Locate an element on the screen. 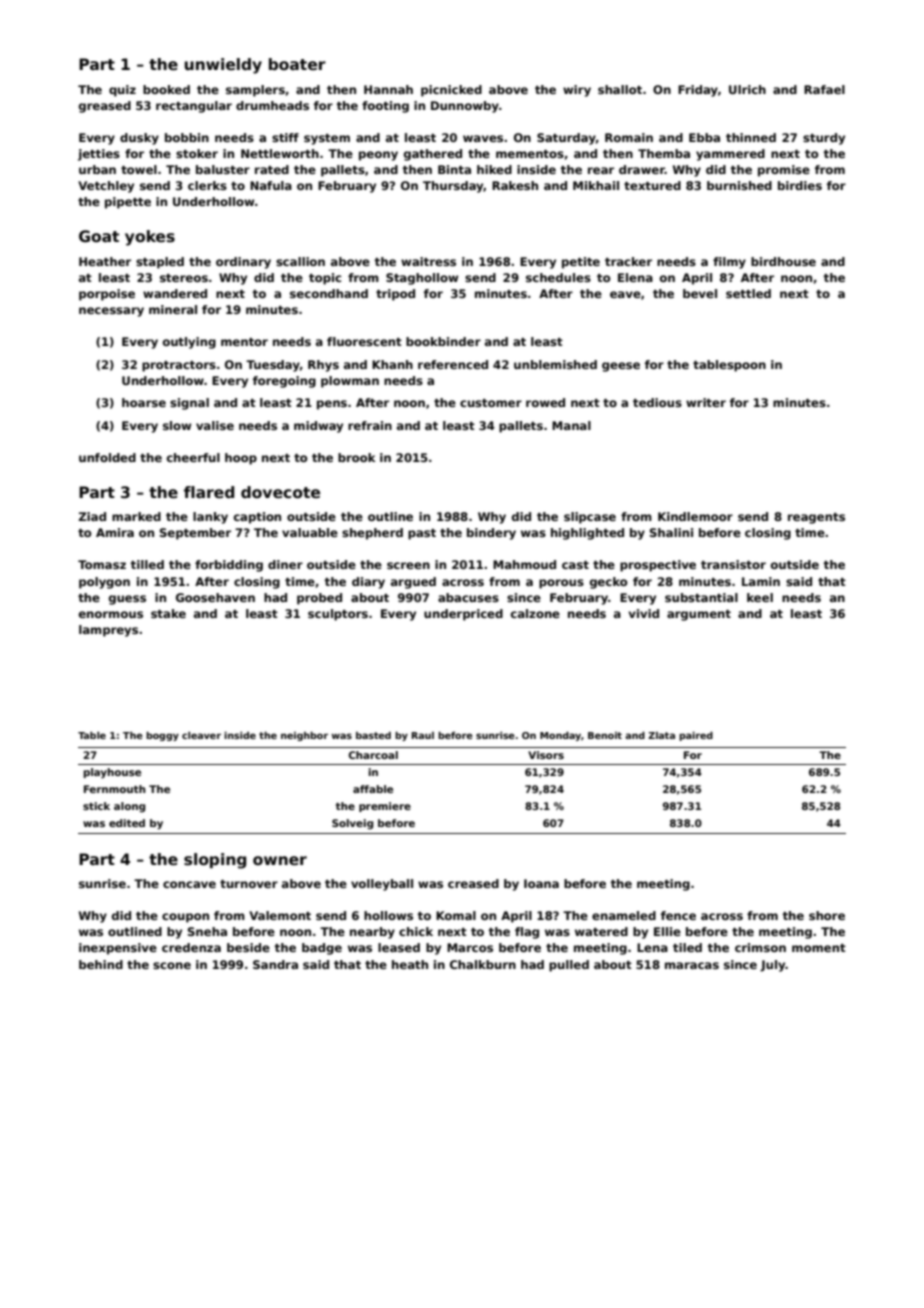 The height and width of the screenshot is (1308, 924). hoop is located at coordinates (241, 459).
